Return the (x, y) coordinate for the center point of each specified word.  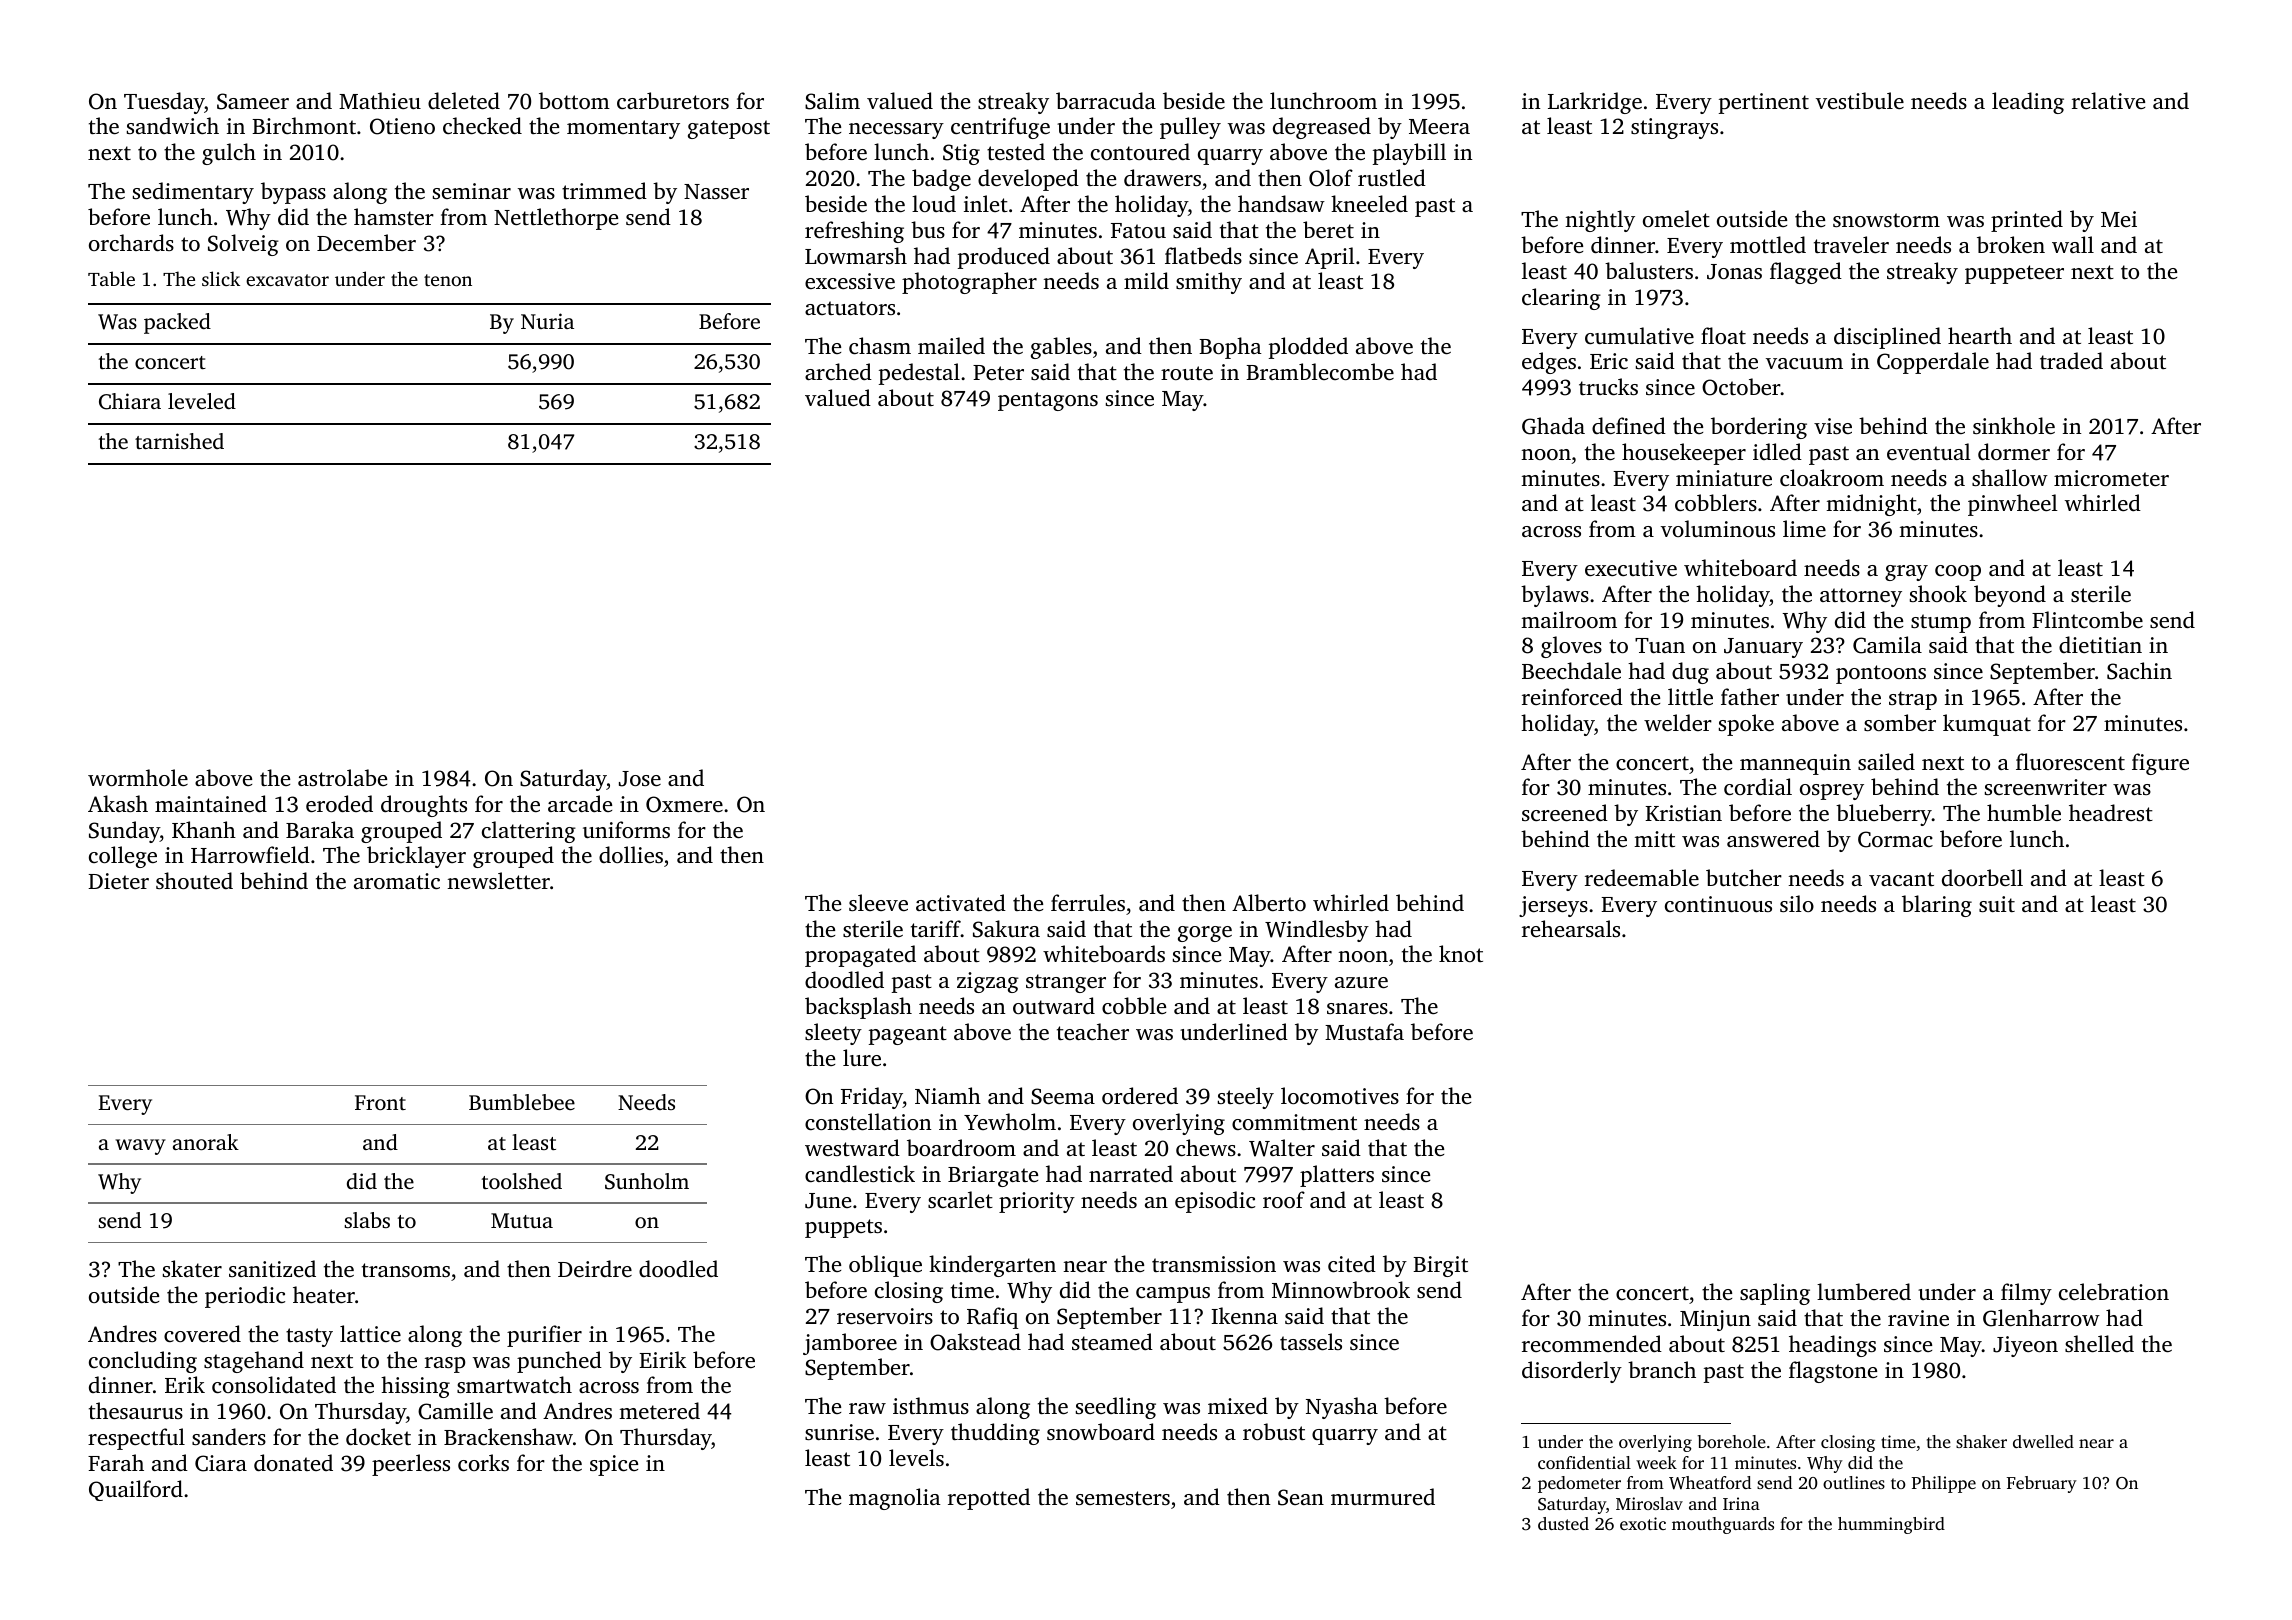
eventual (1929, 451)
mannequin (1795, 764)
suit (1997, 904)
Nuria (547, 321)
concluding (143, 1362)
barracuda (1106, 100)
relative (2108, 100)
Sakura (1006, 929)
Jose (640, 779)
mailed (951, 345)
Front (380, 1102)
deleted (464, 100)
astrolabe (342, 777)
